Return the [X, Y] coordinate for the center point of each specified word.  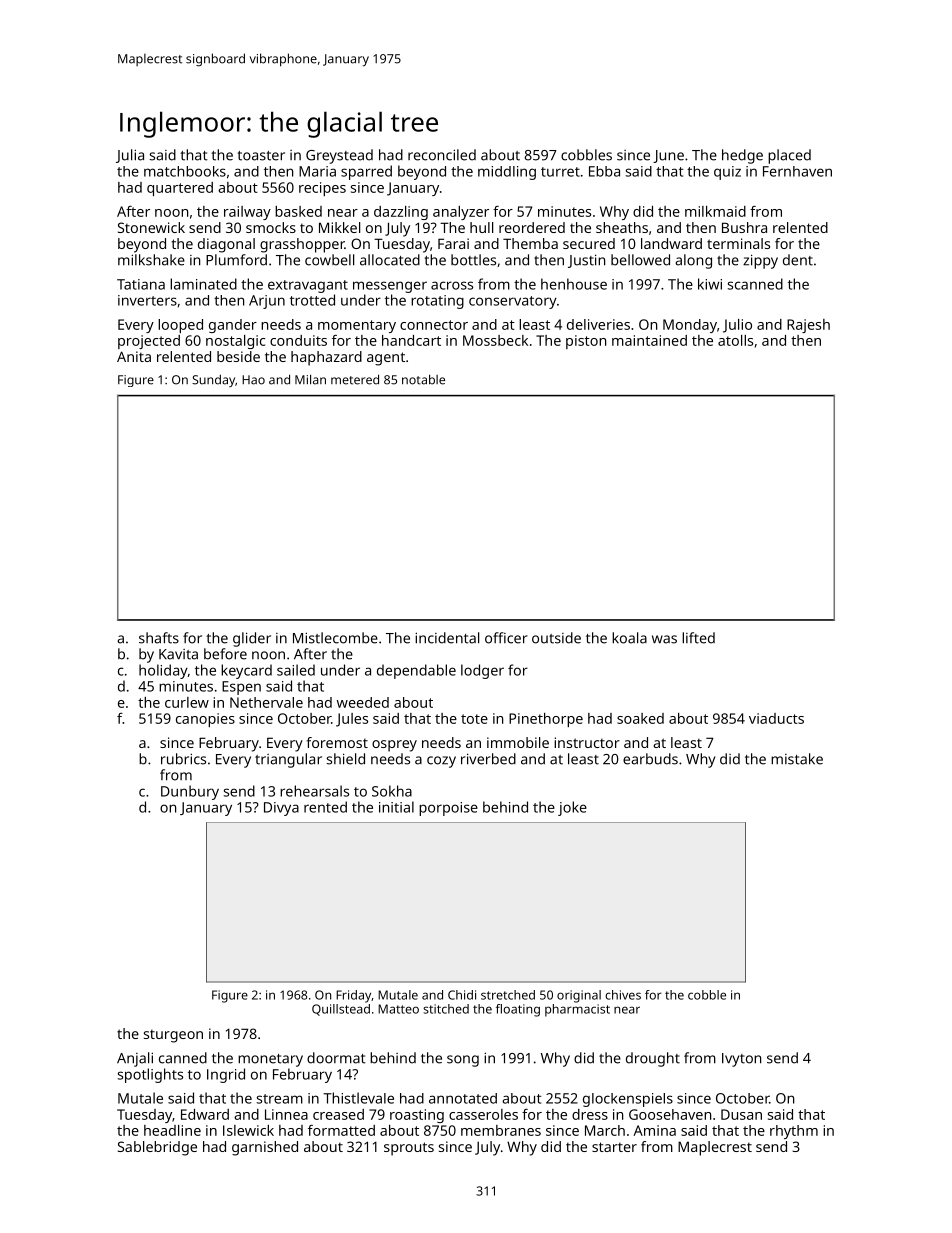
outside [556, 638]
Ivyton [741, 1060]
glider [252, 639]
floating [518, 1010]
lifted [698, 638]
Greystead [339, 156]
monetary [270, 1060]
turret [560, 172]
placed [789, 156]
